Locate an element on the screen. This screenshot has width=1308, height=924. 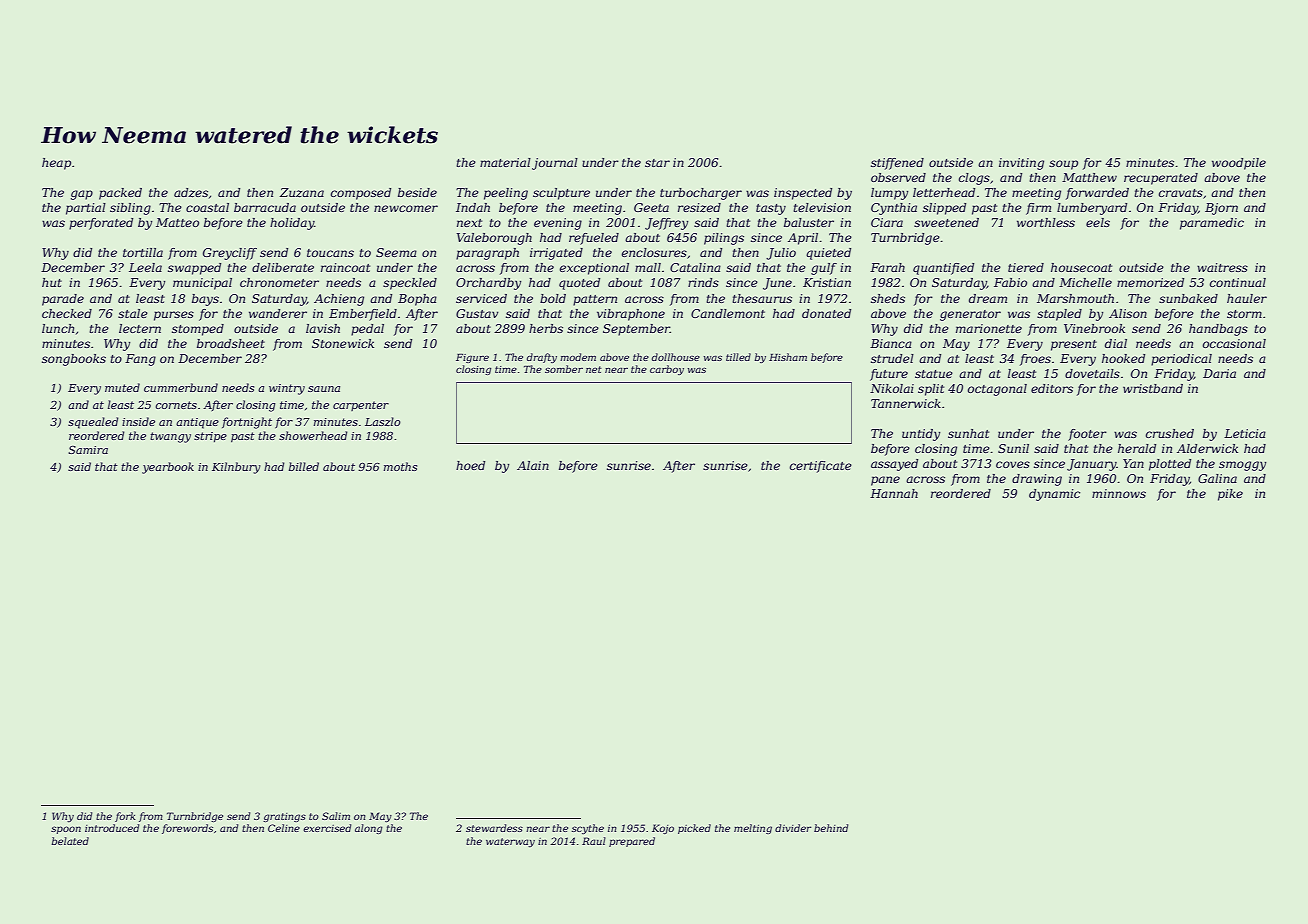
woodpile is located at coordinates (1239, 164).
